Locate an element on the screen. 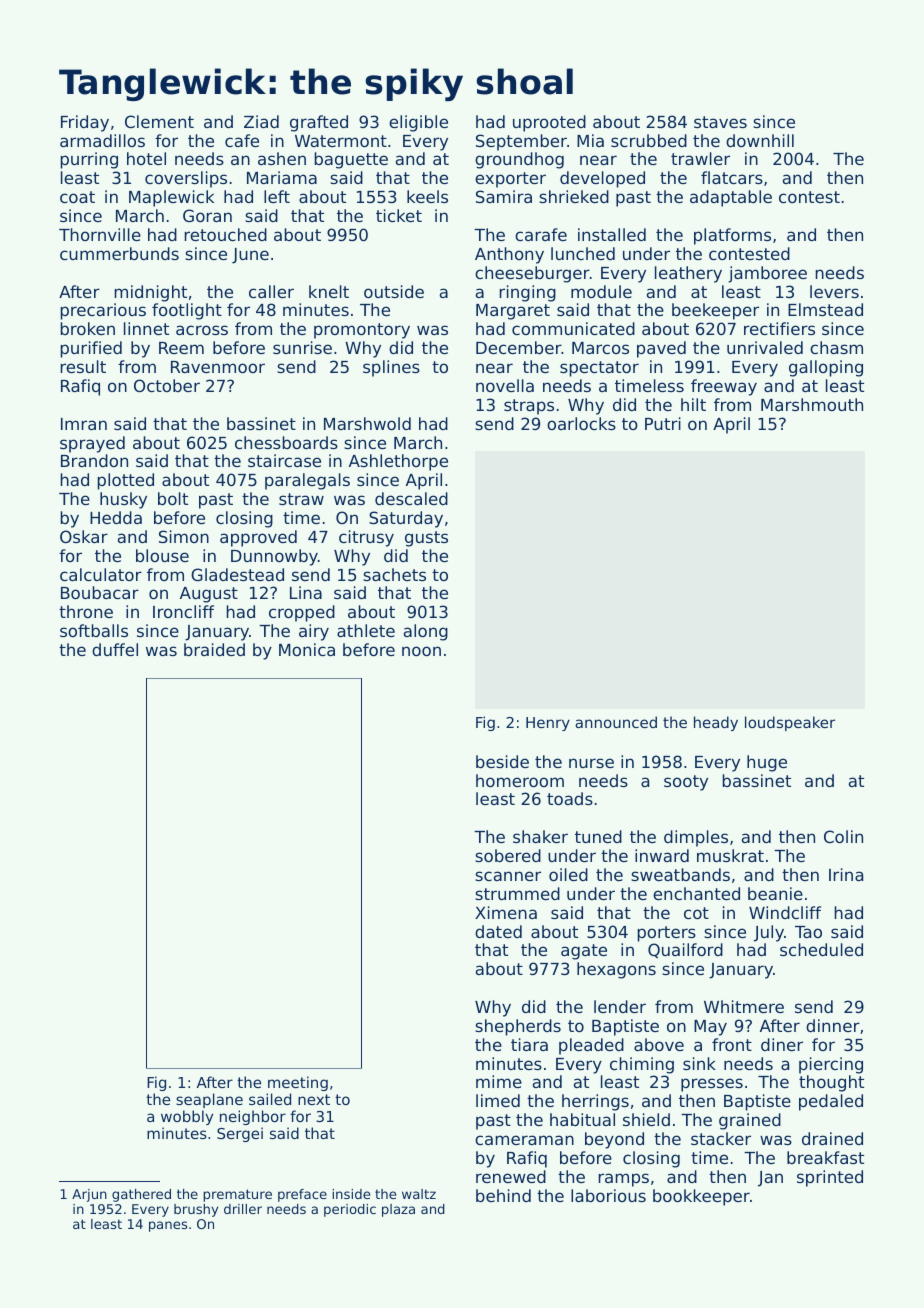 This screenshot has height=1308, width=924. splines is located at coordinates (391, 368).
